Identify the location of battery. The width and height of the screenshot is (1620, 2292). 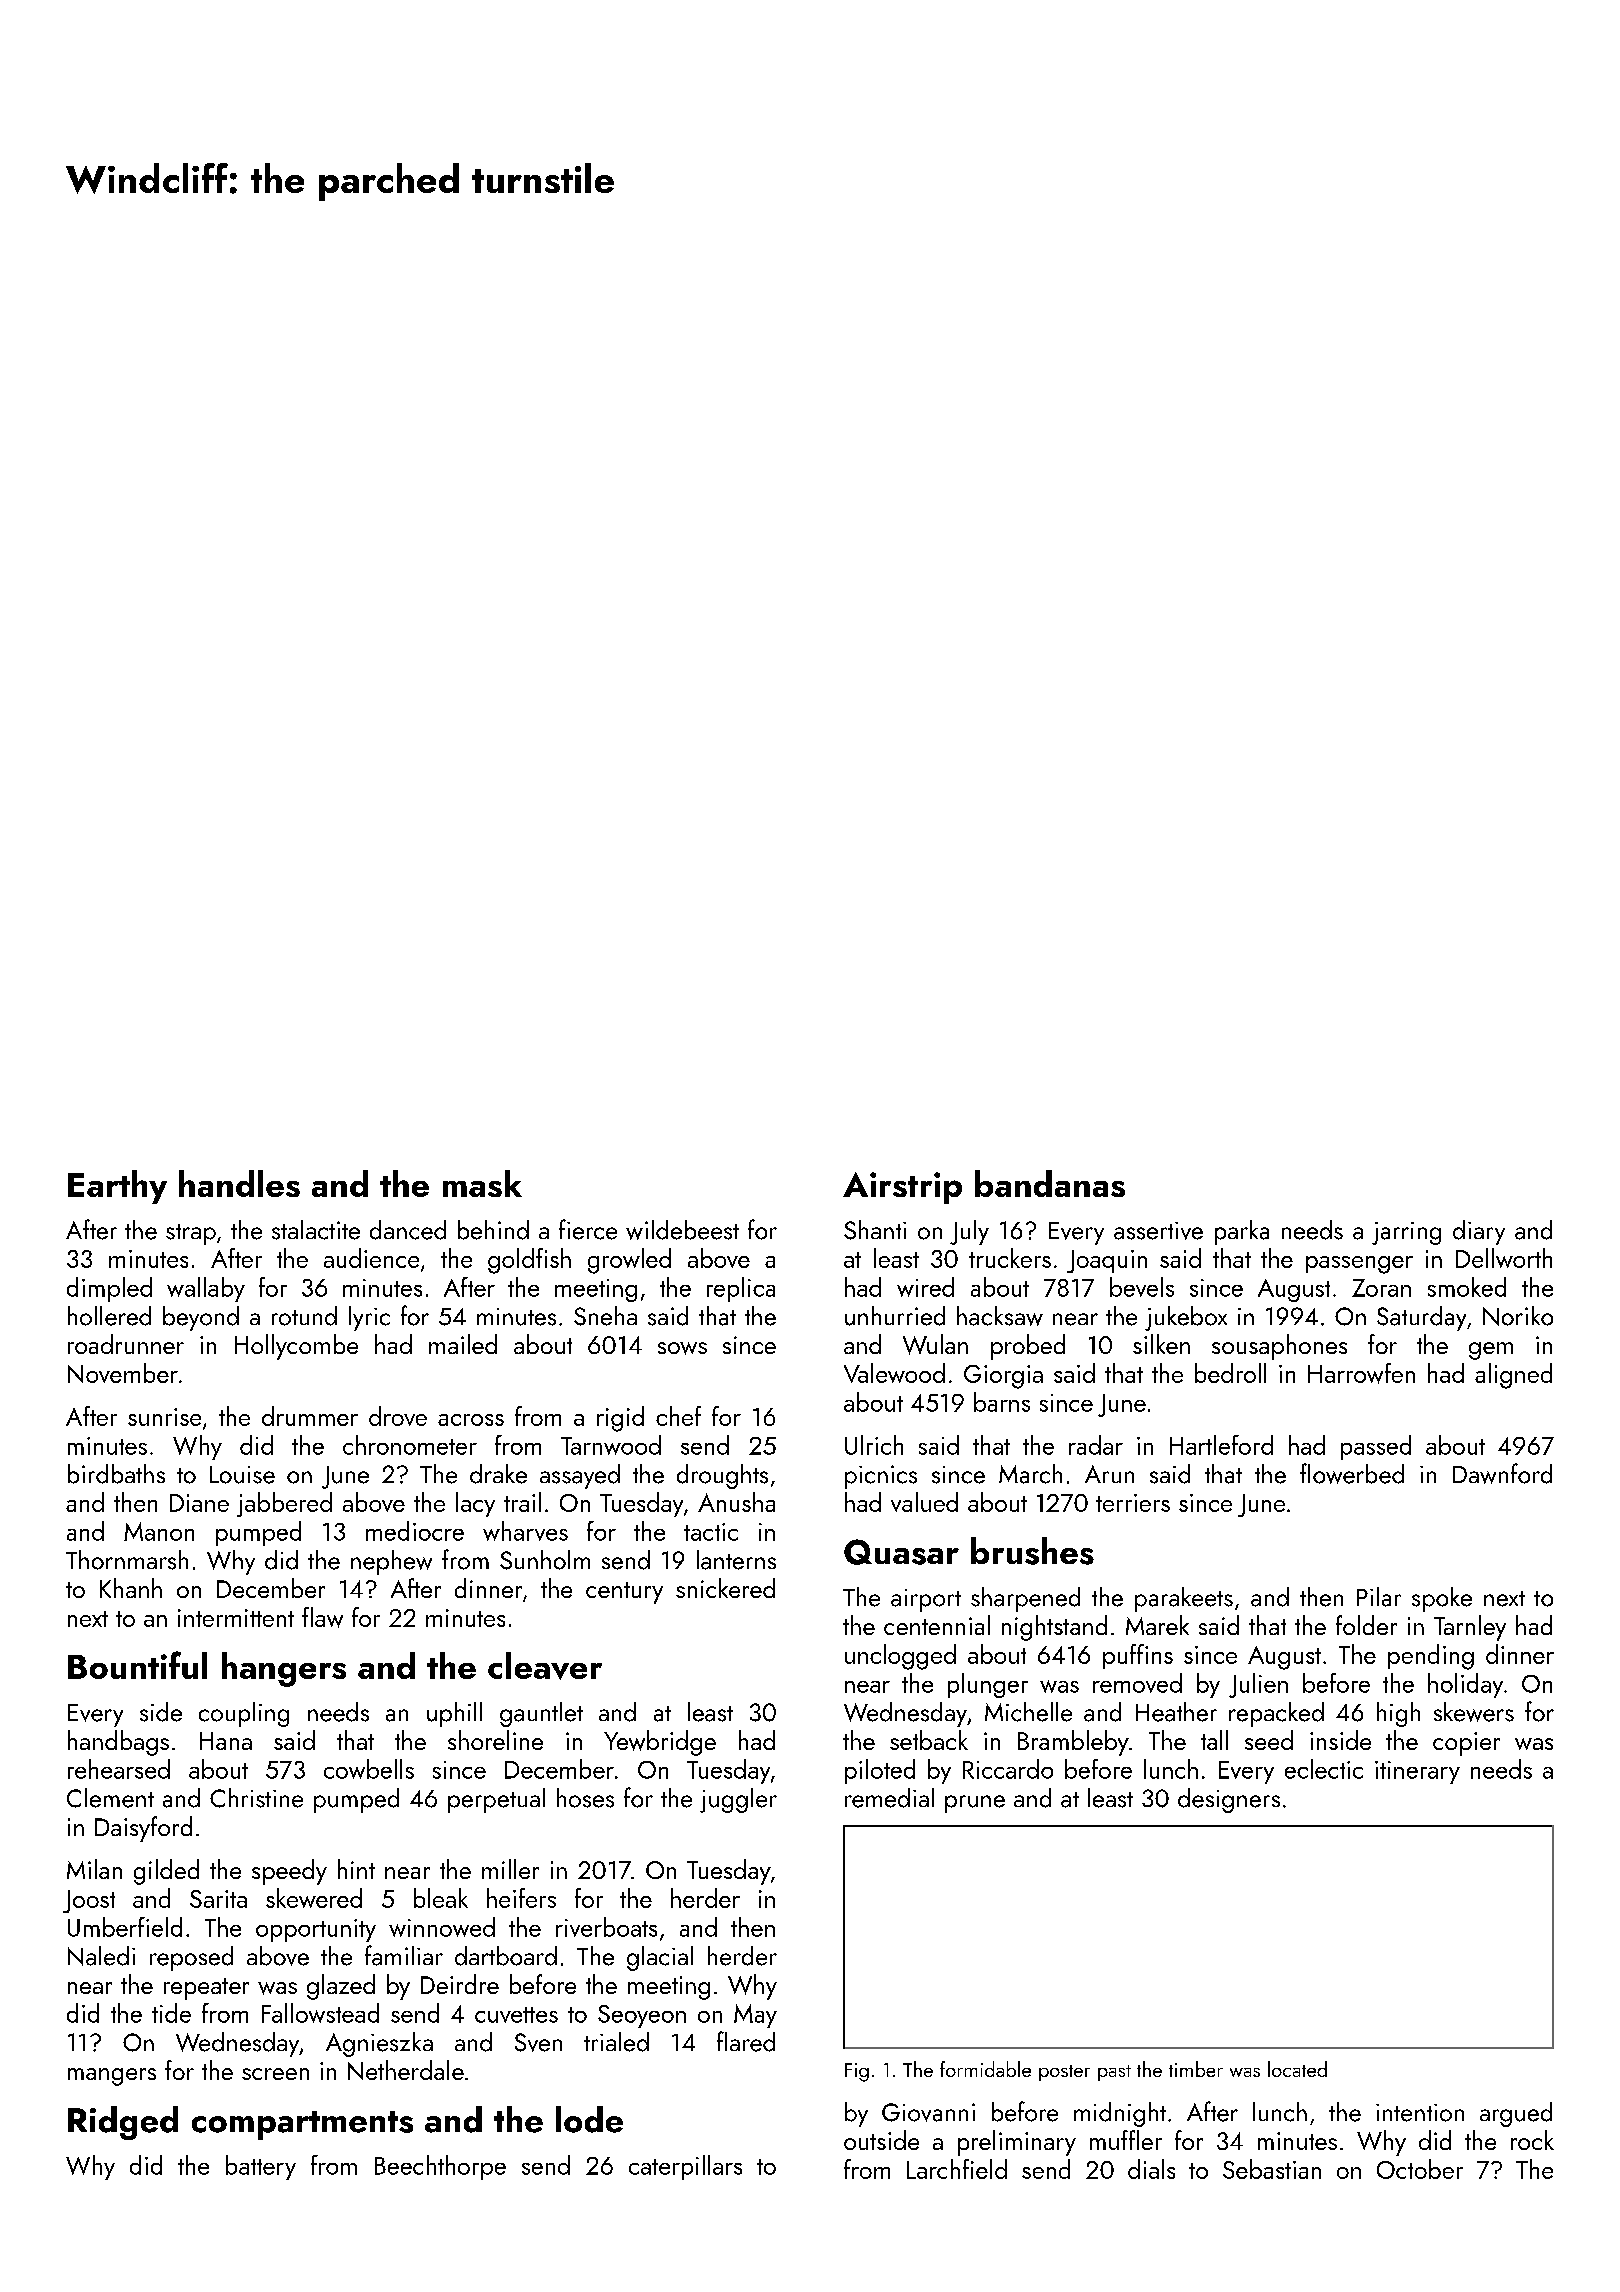
(261, 2167).
